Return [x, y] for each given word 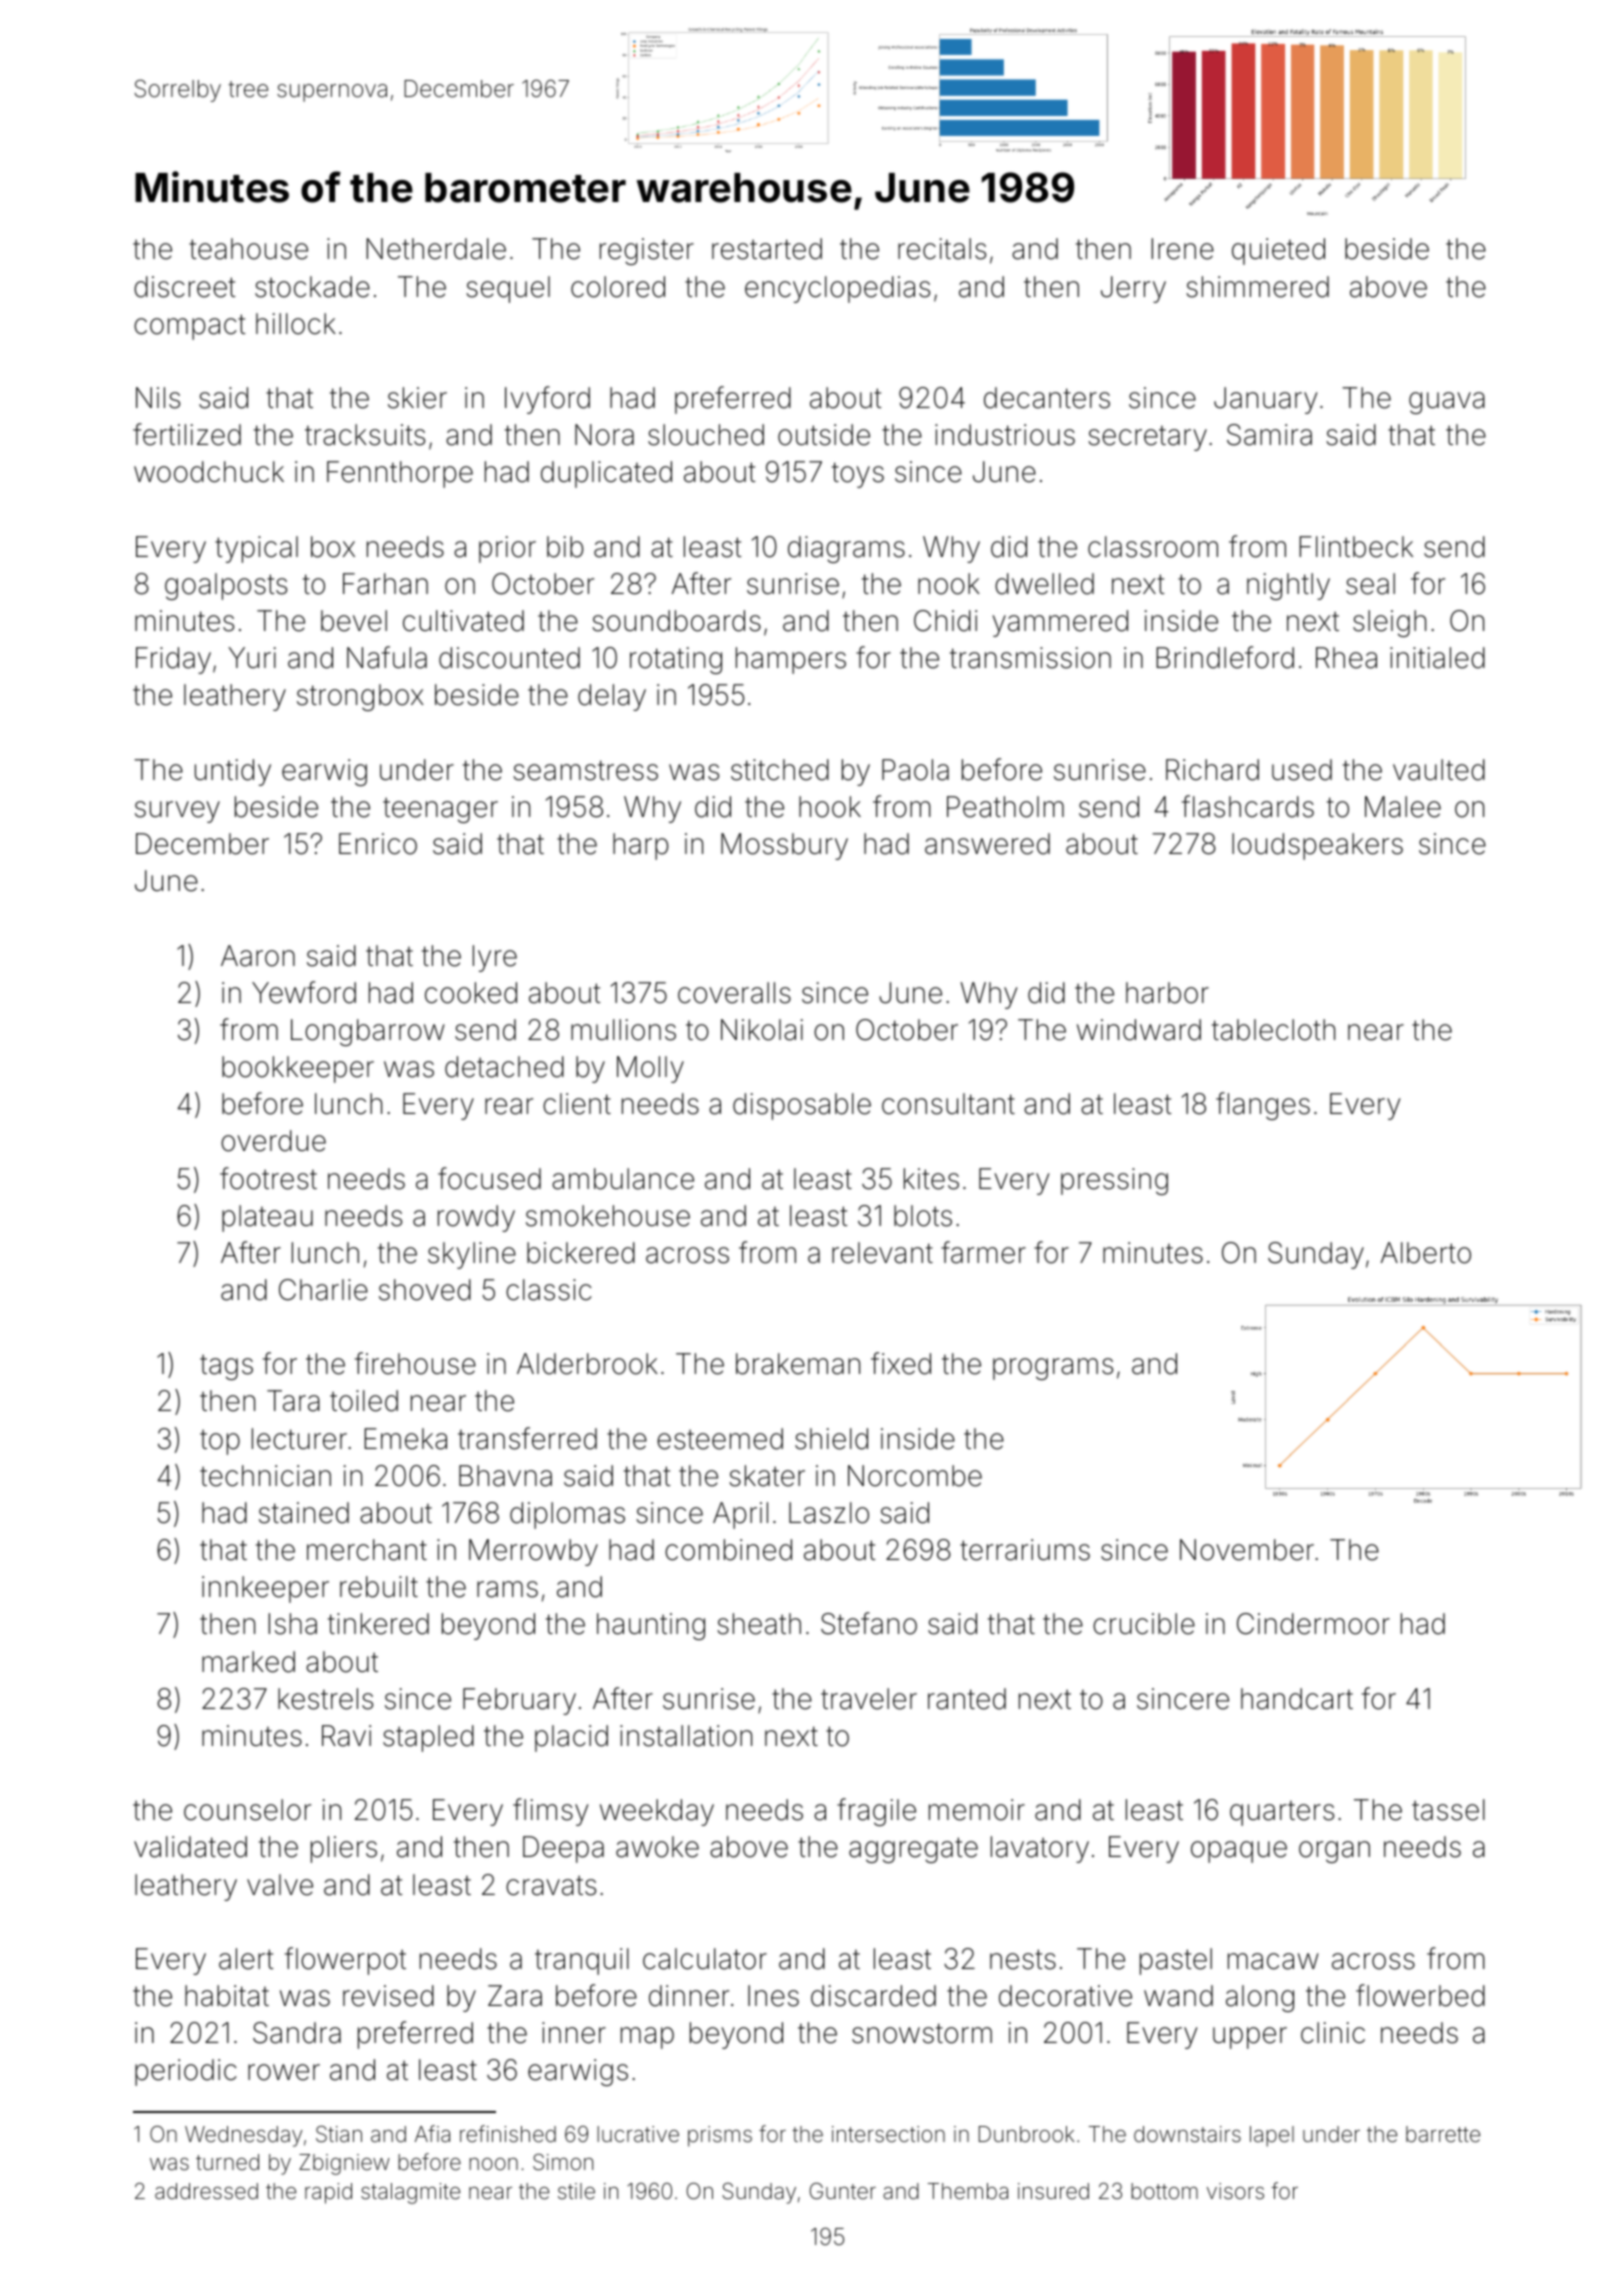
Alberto [1426, 1253]
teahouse [248, 249]
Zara [515, 1996]
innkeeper [265, 1589]
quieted [1278, 251]
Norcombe [915, 1476]
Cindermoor [1313, 1624]
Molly [650, 1069]
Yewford [304, 992]
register [647, 251]
